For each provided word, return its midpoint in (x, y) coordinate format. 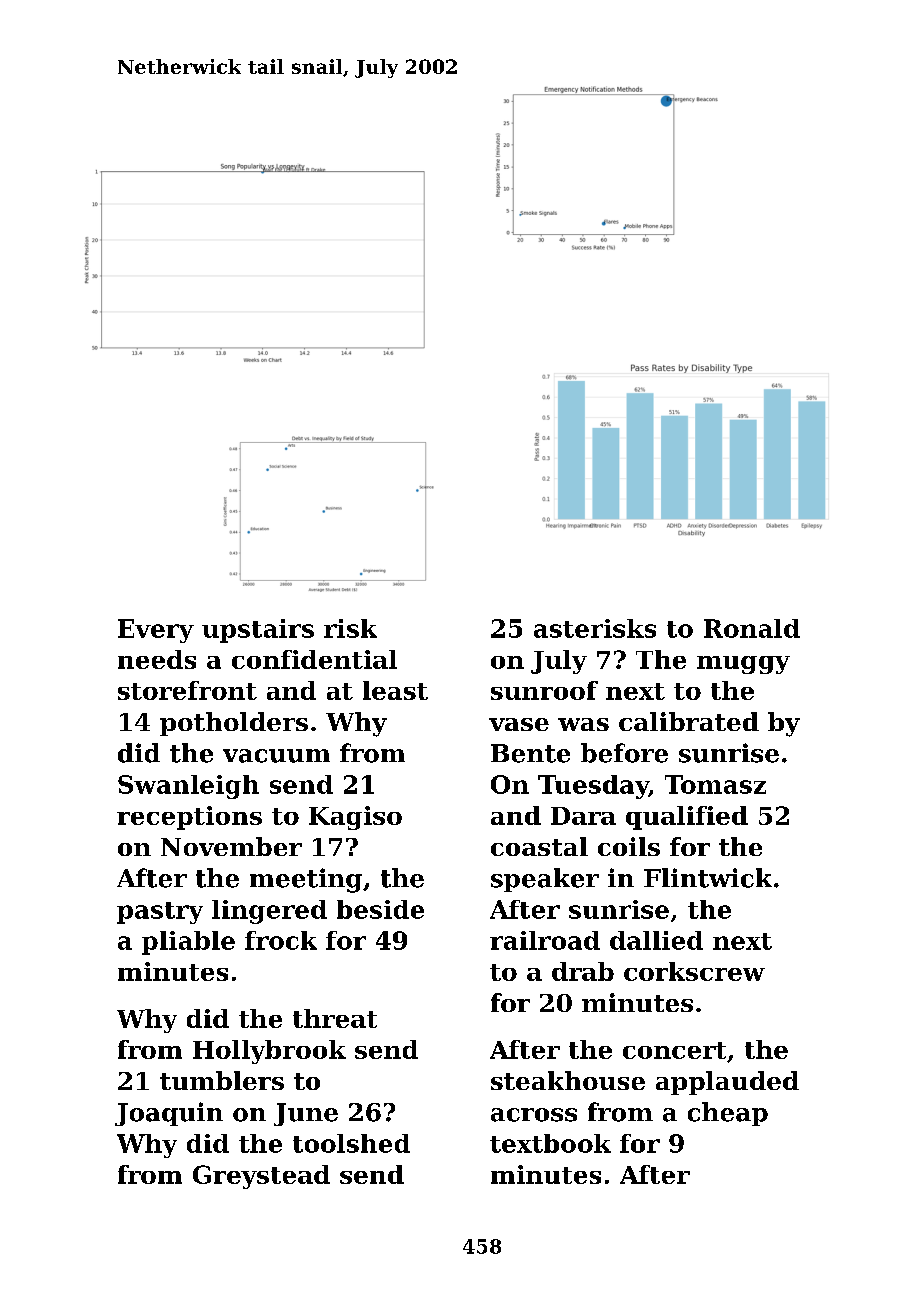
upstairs (258, 631)
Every (156, 631)
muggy (743, 665)
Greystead (261, 1177)
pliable (188, 943)
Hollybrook (269, 1052)
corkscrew (694, 971)
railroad (545, 940)
